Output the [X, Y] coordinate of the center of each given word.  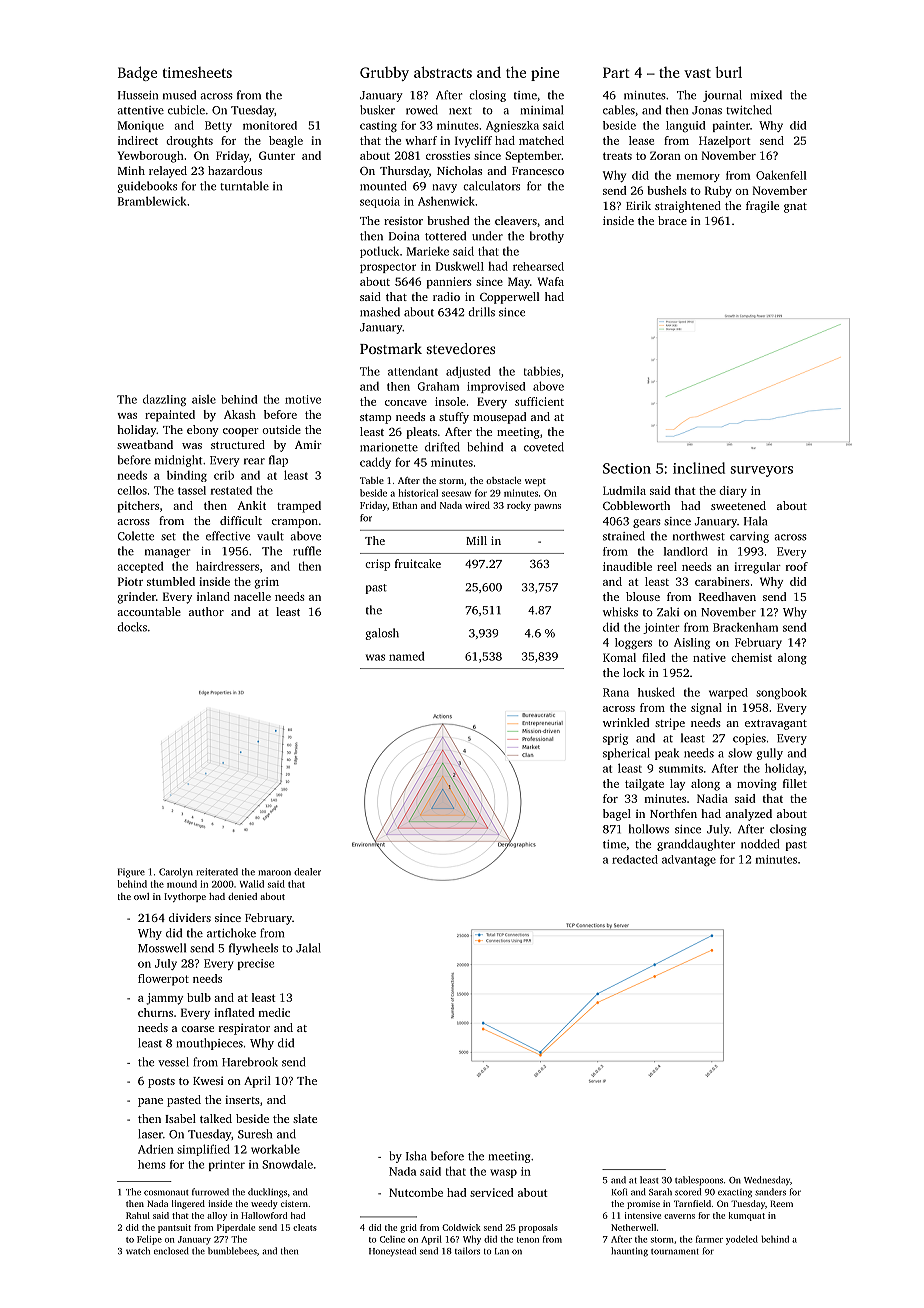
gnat [795, 208]
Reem [781, 1203]
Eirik [638, 205]
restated [231, 490]
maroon [275, 873]
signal [706, 709]
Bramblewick [152, 201]
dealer [307, 872]
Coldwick [461, 1227]
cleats [305, 1227]
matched [541, 140]
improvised [496, 387]
